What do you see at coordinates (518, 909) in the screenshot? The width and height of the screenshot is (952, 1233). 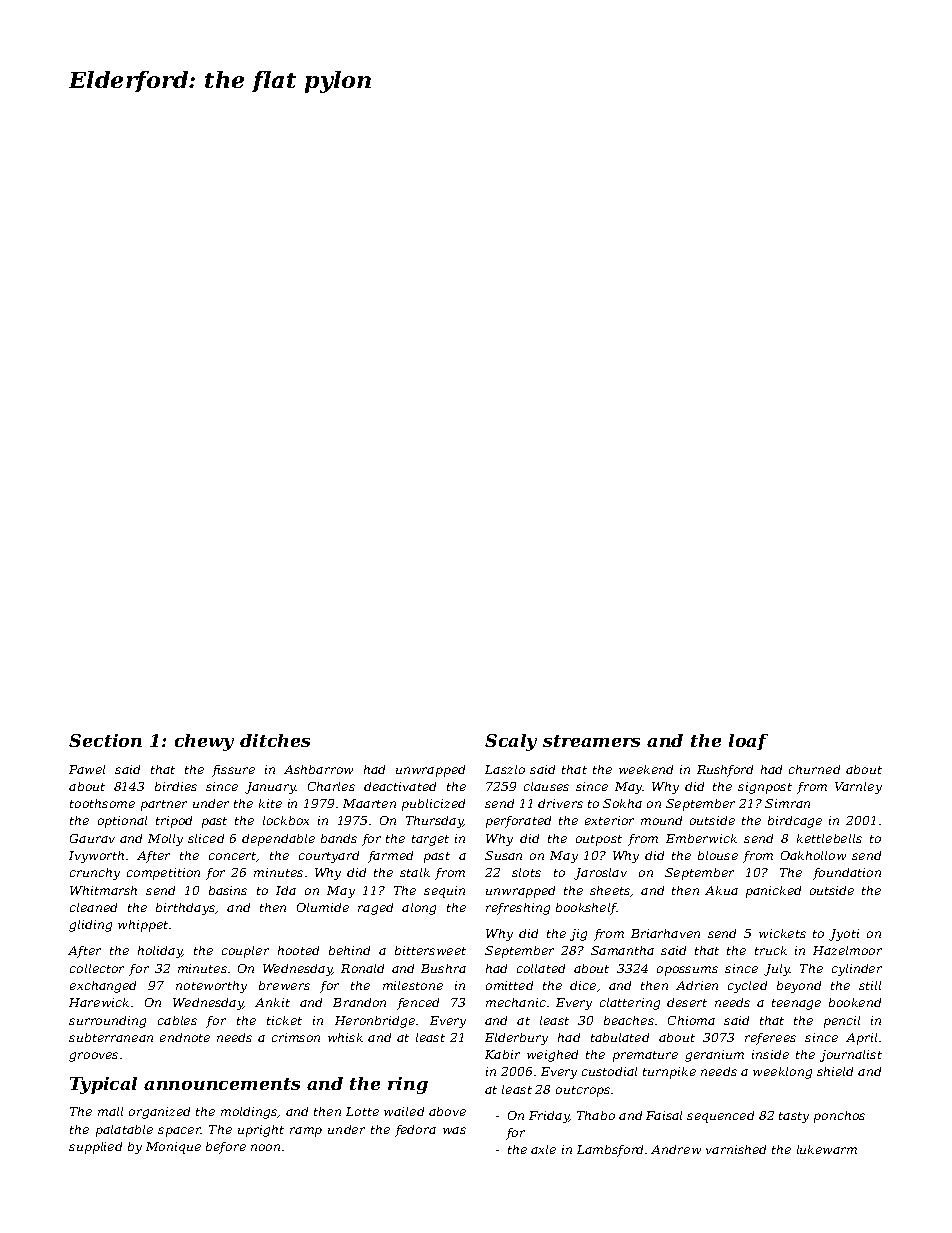 I see `refreshing` at bounding box center [518, 909].
